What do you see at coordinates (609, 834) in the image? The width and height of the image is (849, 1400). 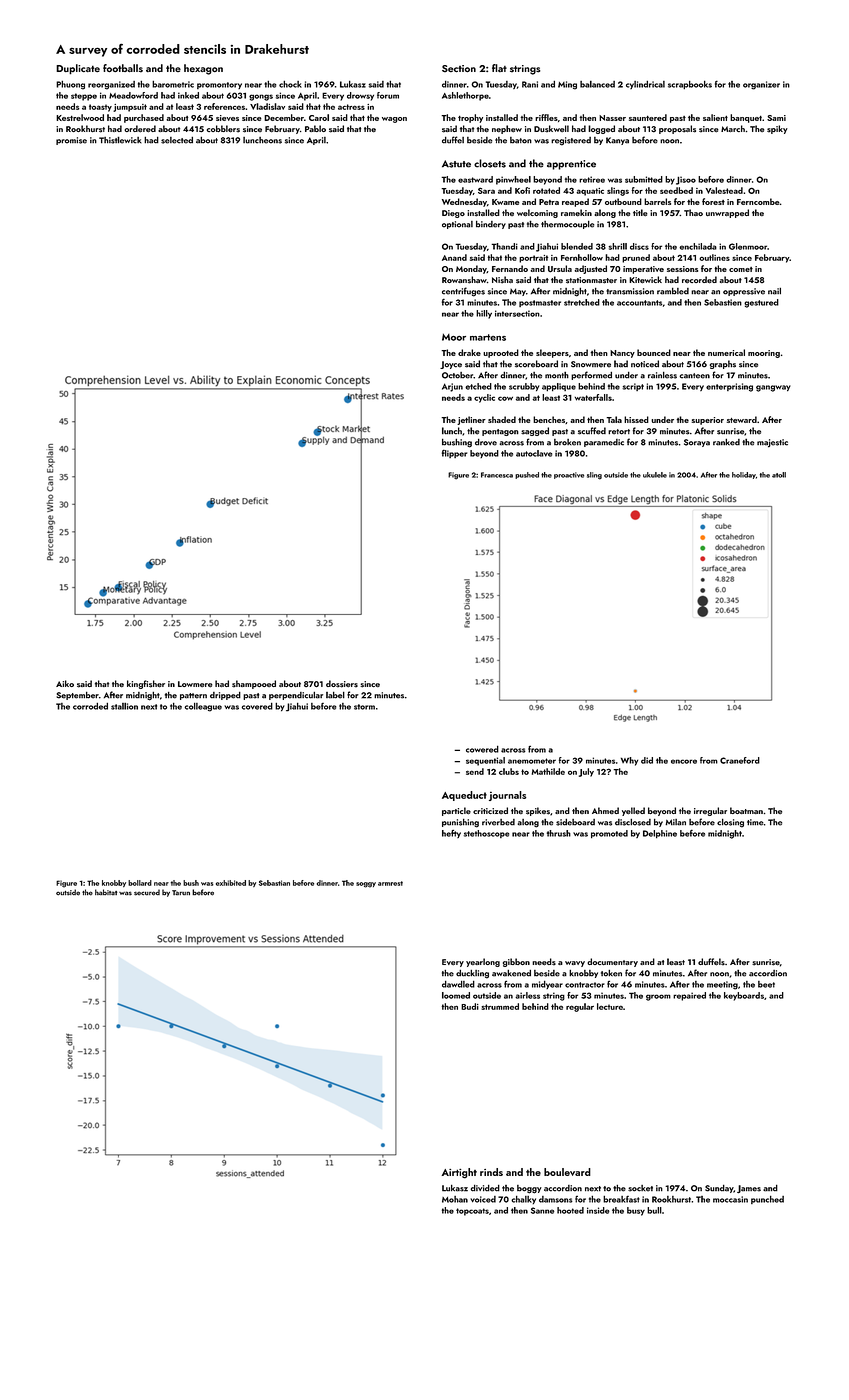 I see `promoted` at bounding box center [609, 834].
